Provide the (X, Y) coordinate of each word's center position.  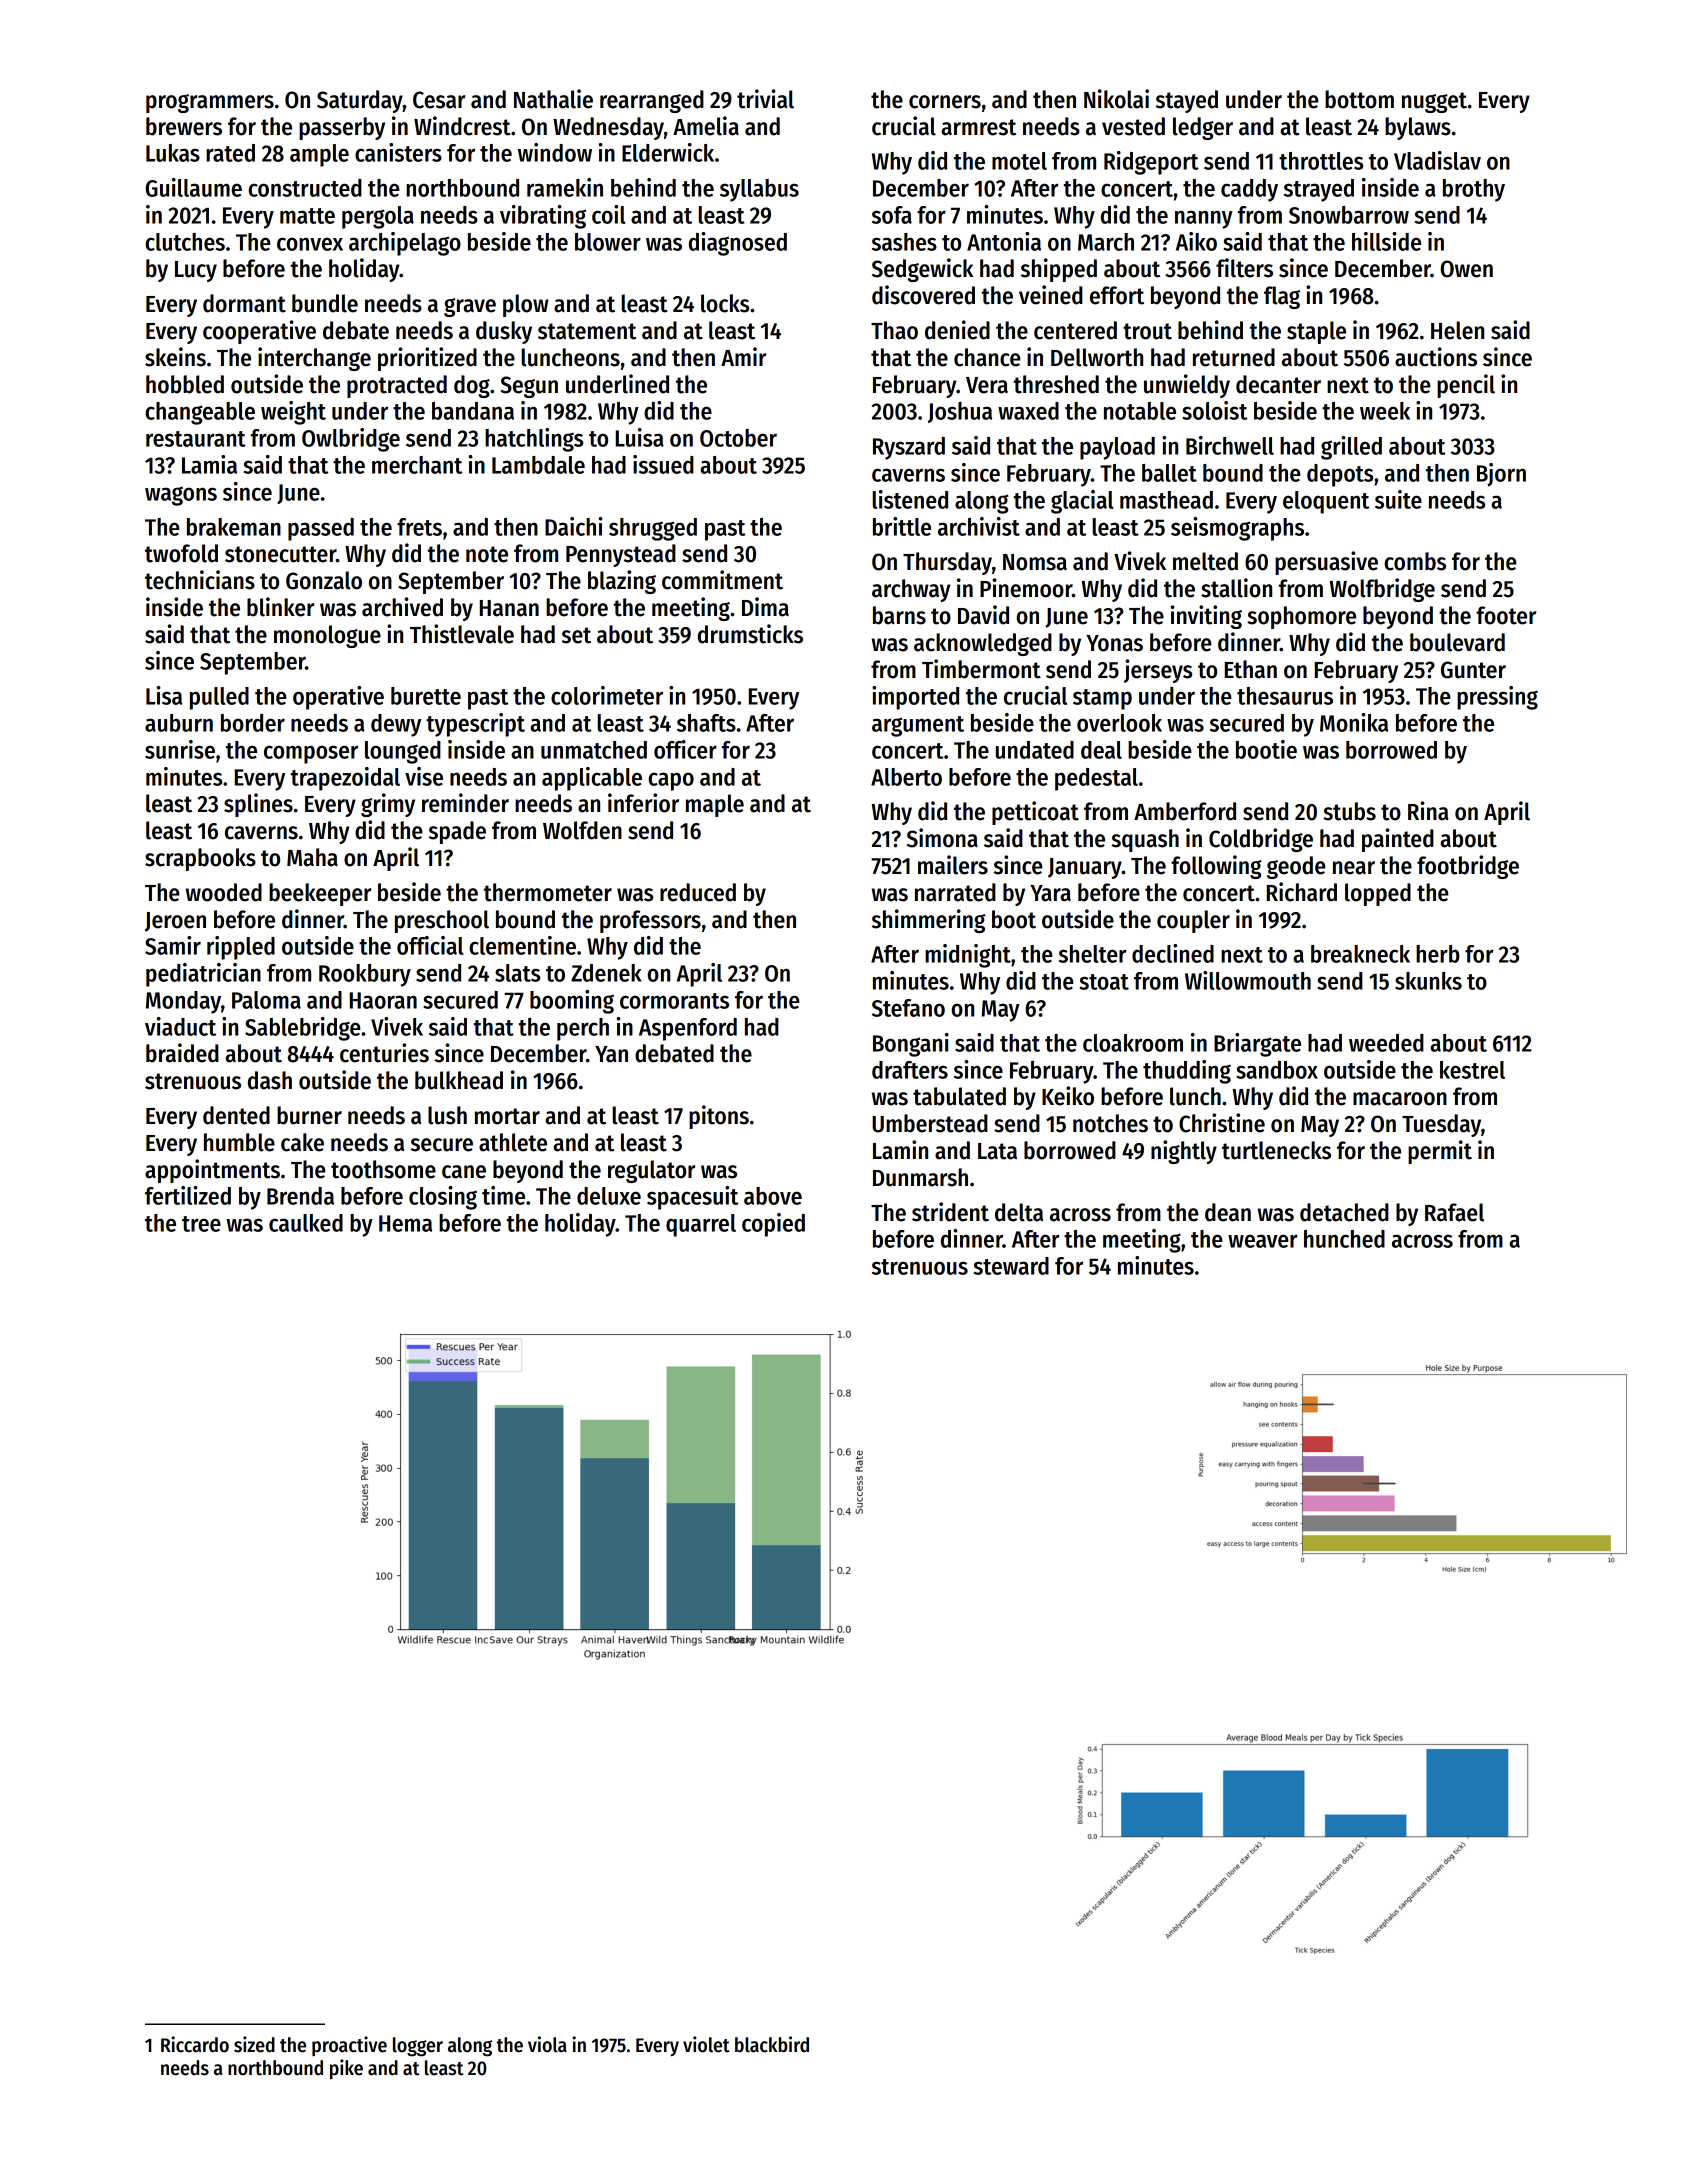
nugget (1434, 102)
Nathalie (553, 99)
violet (706, 2044)
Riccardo (195, 2044)
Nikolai (1116, 99)
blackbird (772, 2044)
